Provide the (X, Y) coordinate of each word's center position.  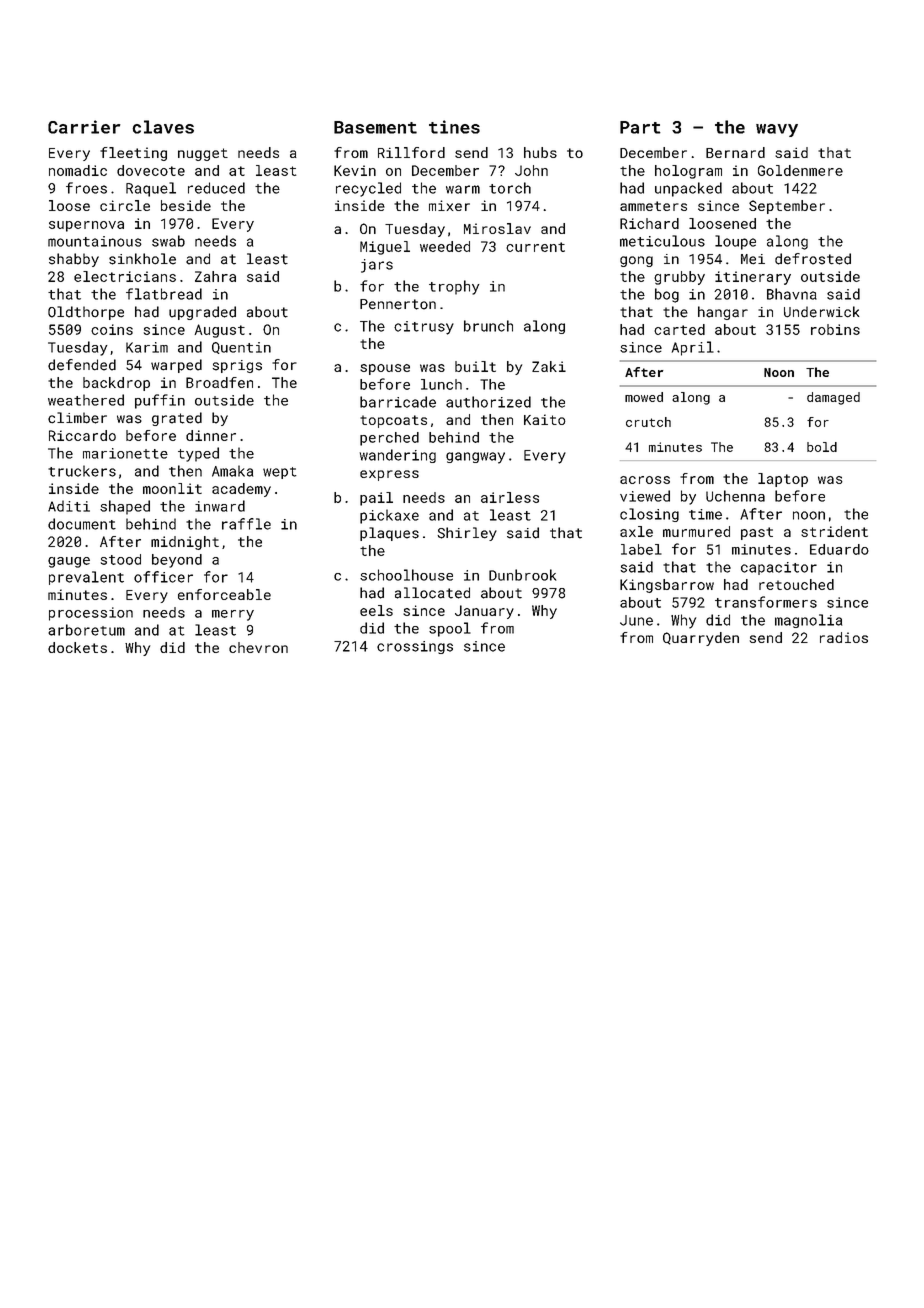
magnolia (808, 621)
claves (163, 127)
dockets (77, 647)
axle (636, 531)
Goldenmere (800, 170)
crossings (415, 647)
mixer (449, 205)
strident (834, 531)
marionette (125, 453)
